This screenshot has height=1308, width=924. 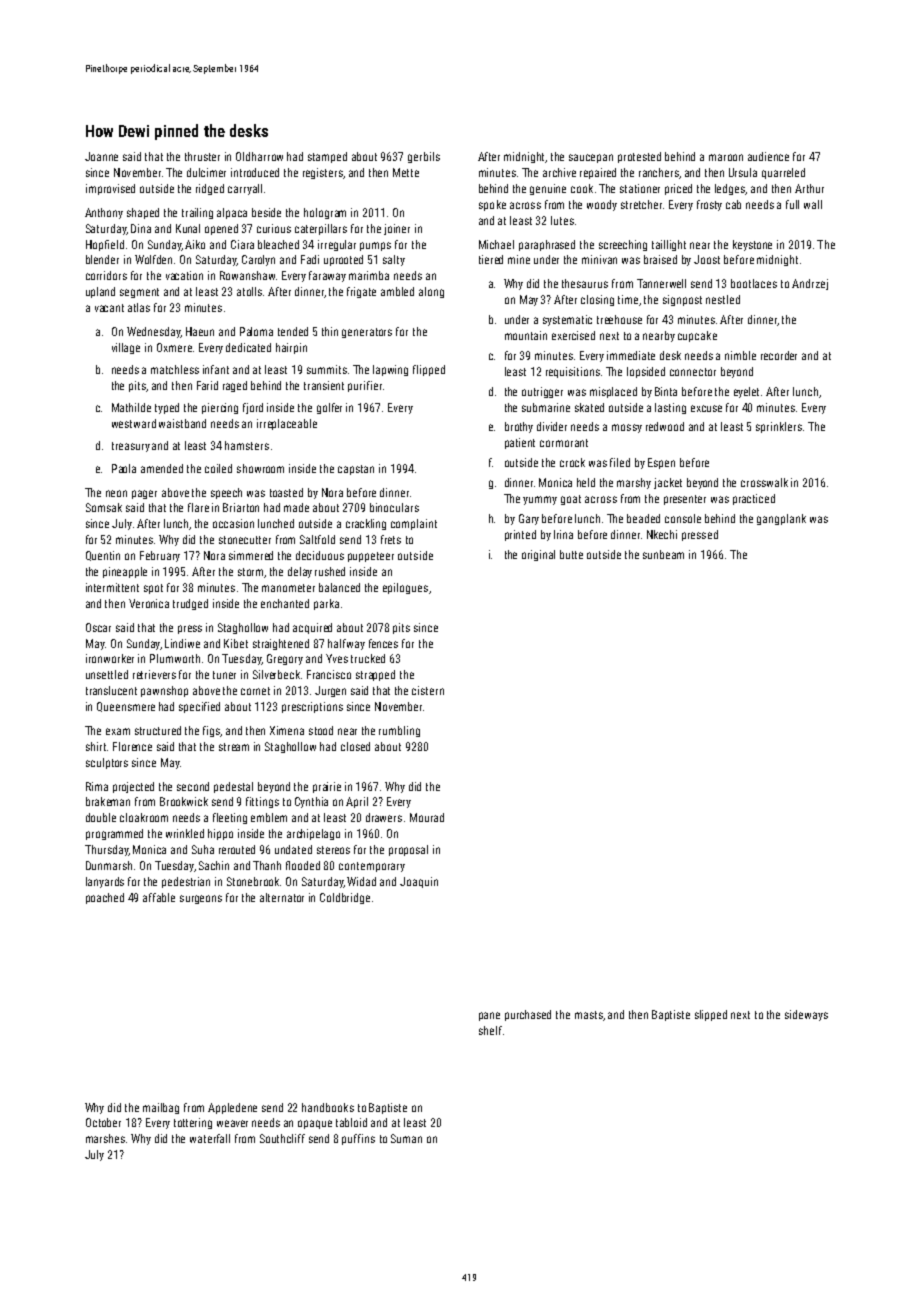 What do you see at coordinates (98, 627) in the screenshot?
I see `Oscar` at bounding box center [98, 627].
